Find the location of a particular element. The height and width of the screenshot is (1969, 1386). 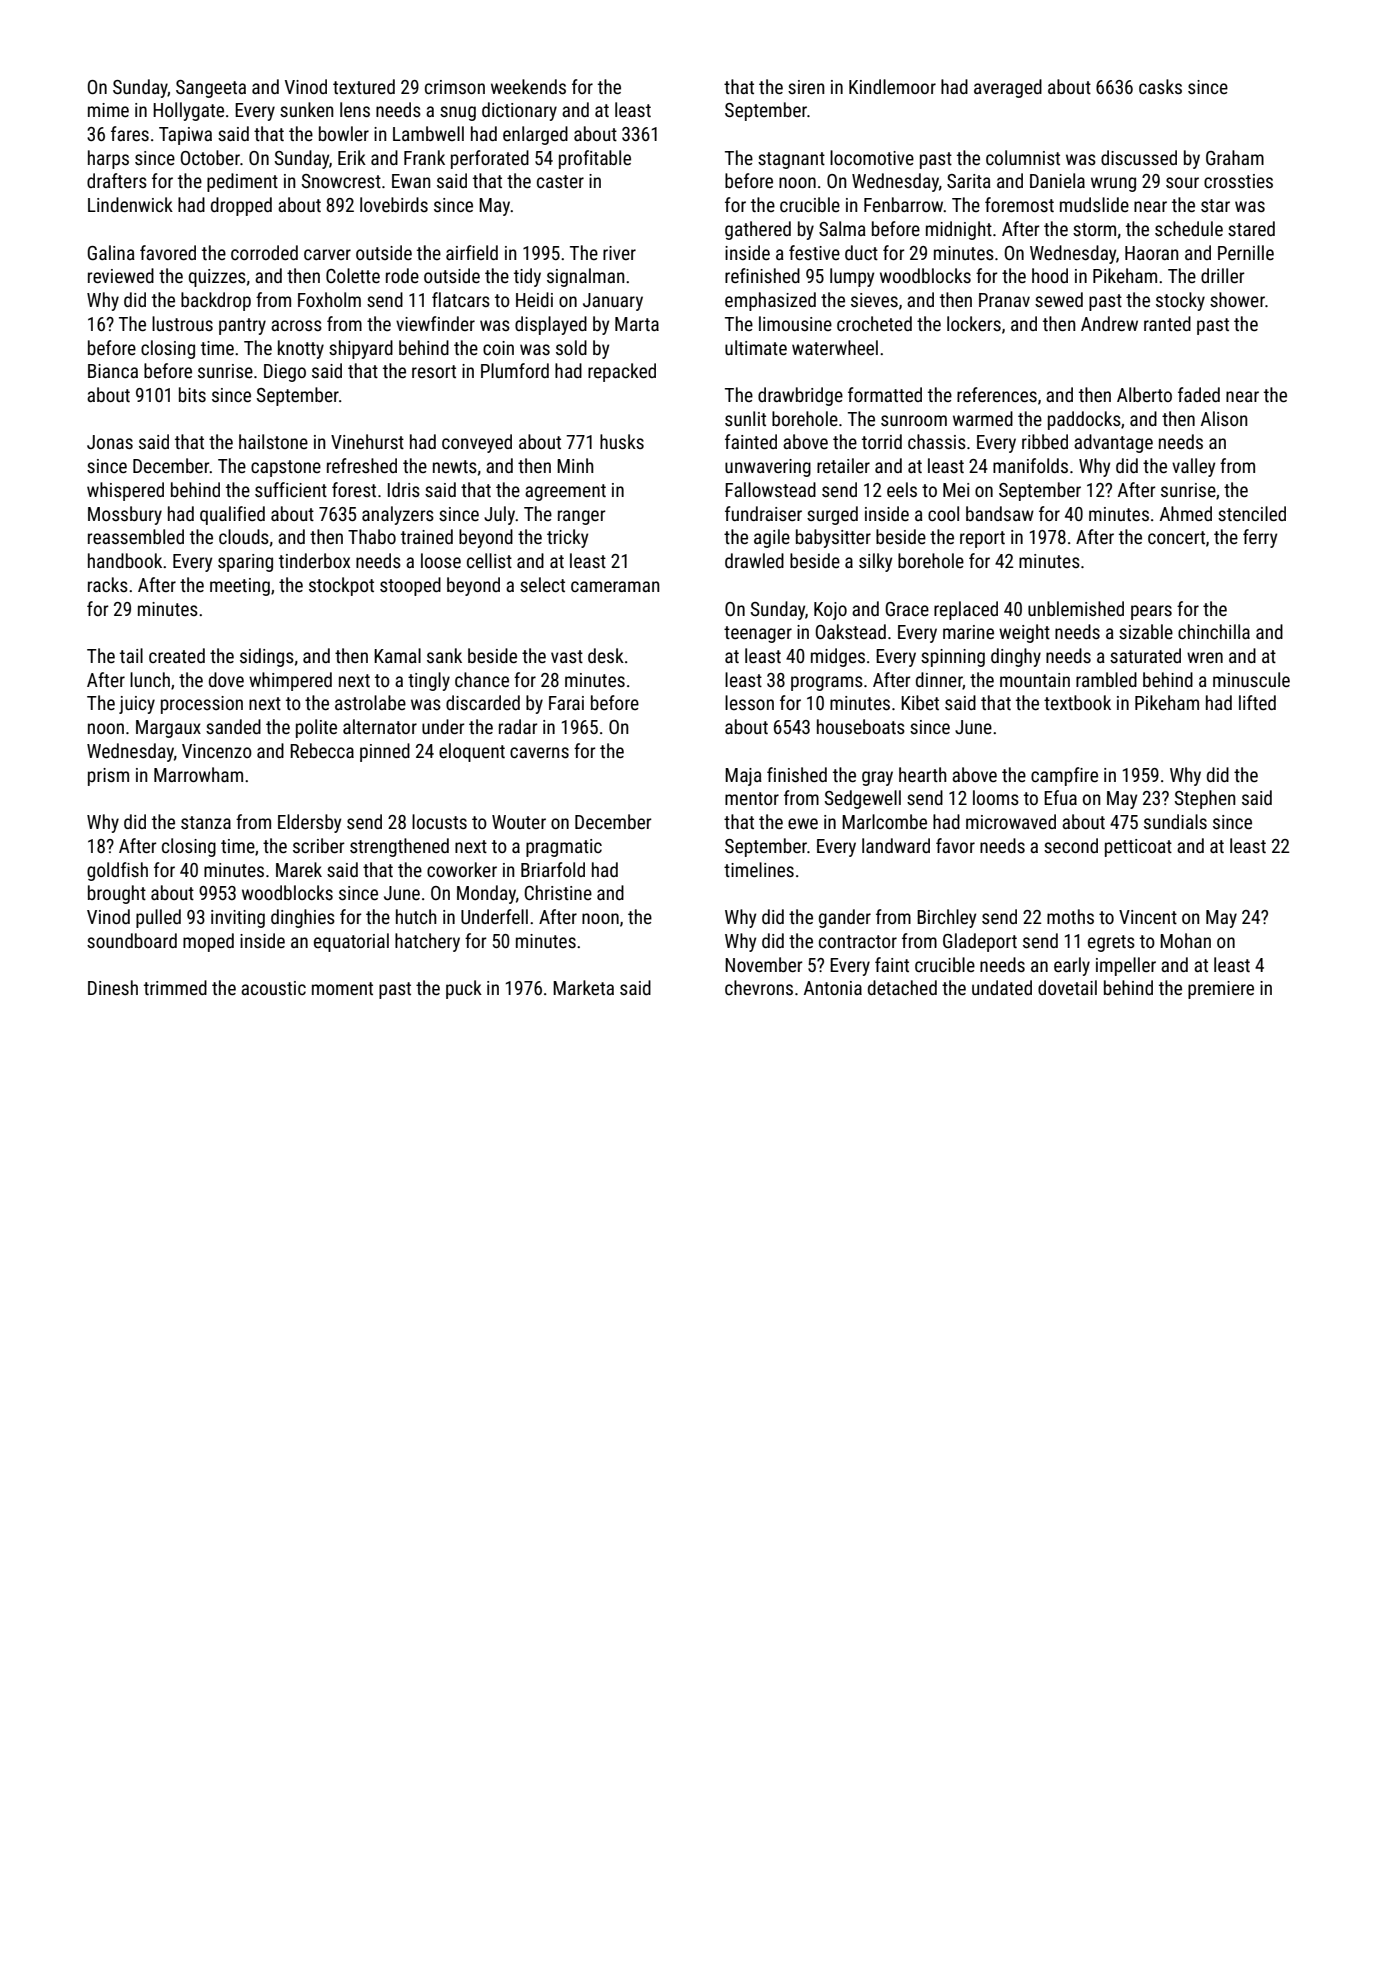

report is located at coordinates (982, 539).
